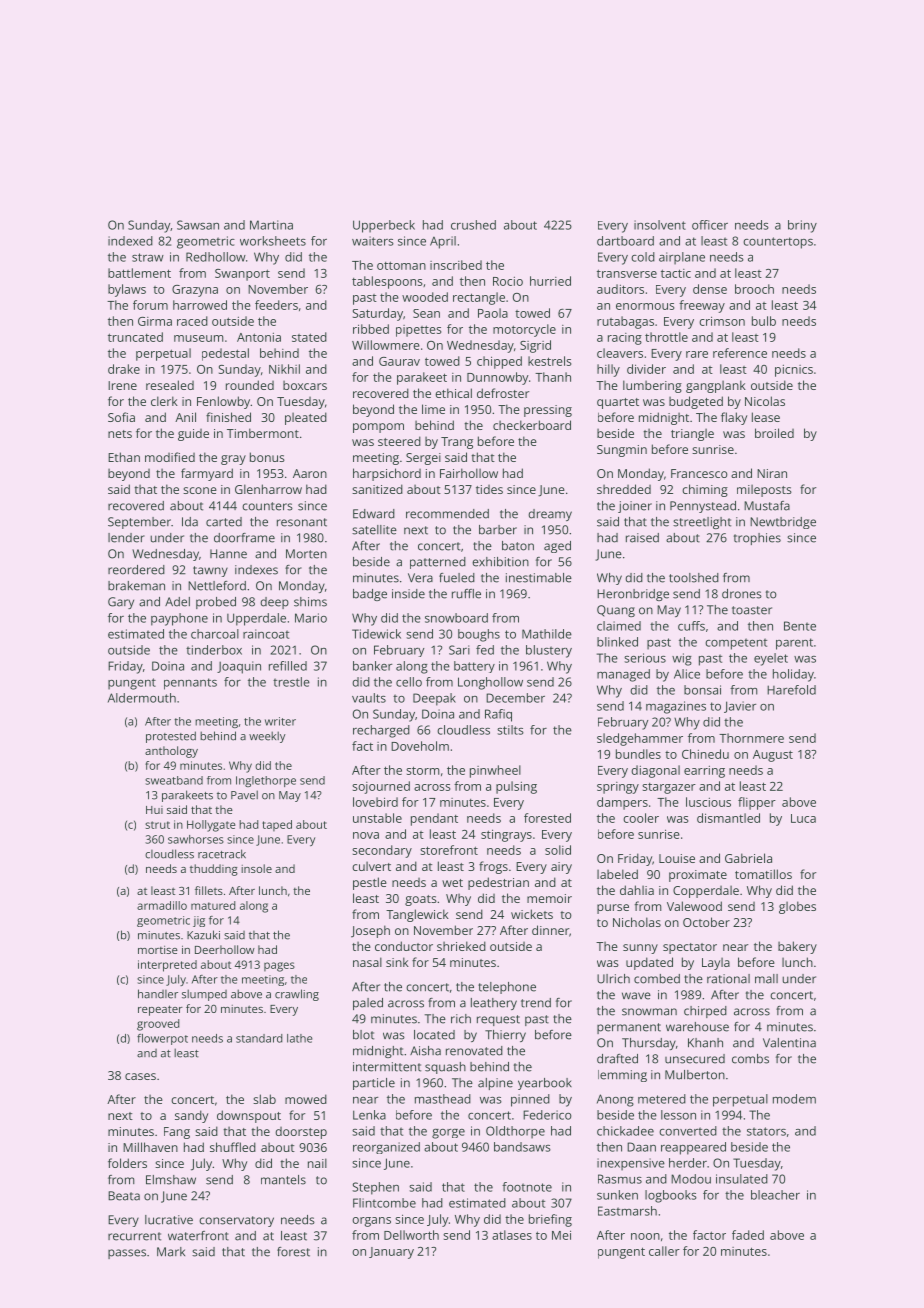  I want to click on armadillo, so click(162, 905).
